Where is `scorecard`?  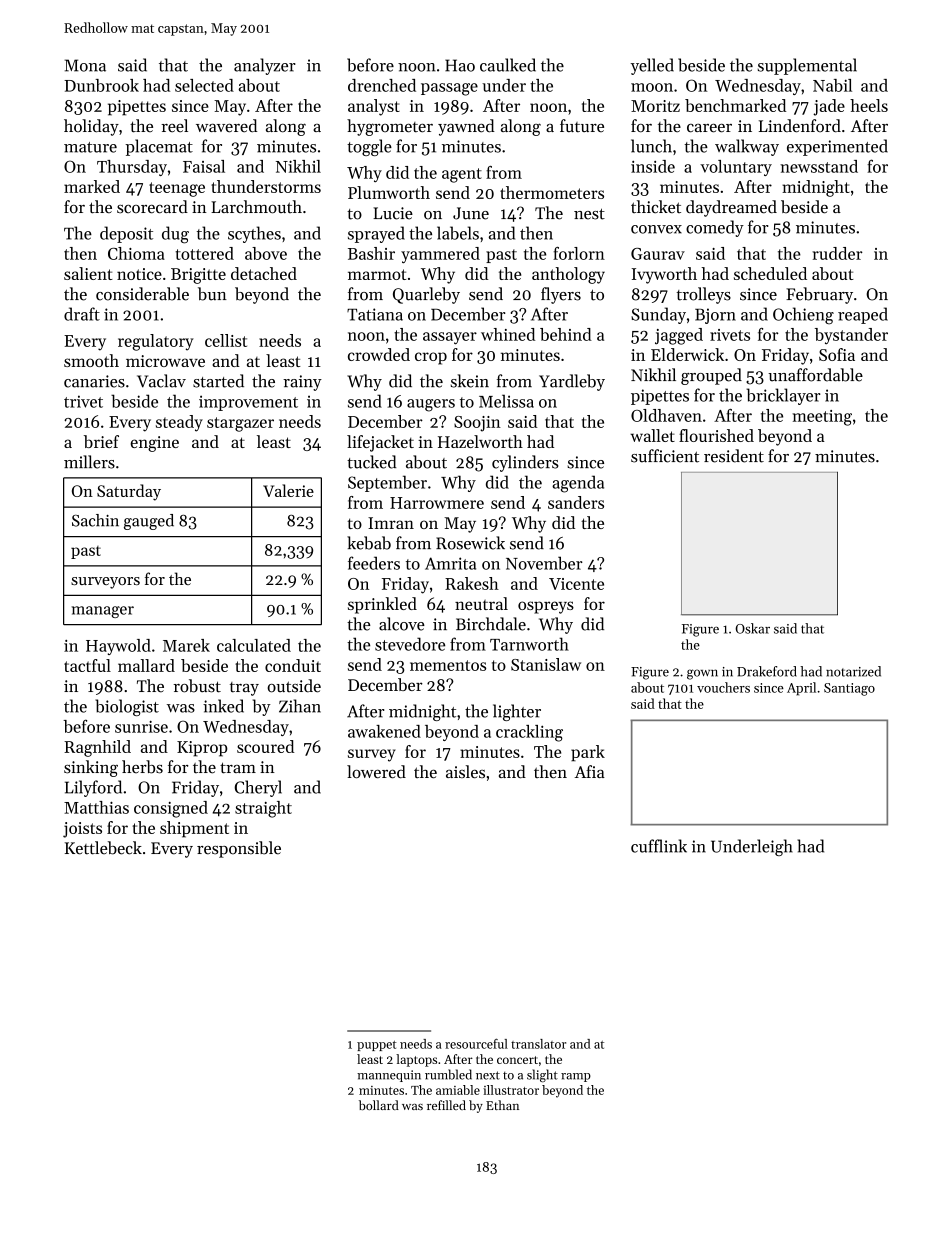
scorecard is located at coordinates (152, 207).
